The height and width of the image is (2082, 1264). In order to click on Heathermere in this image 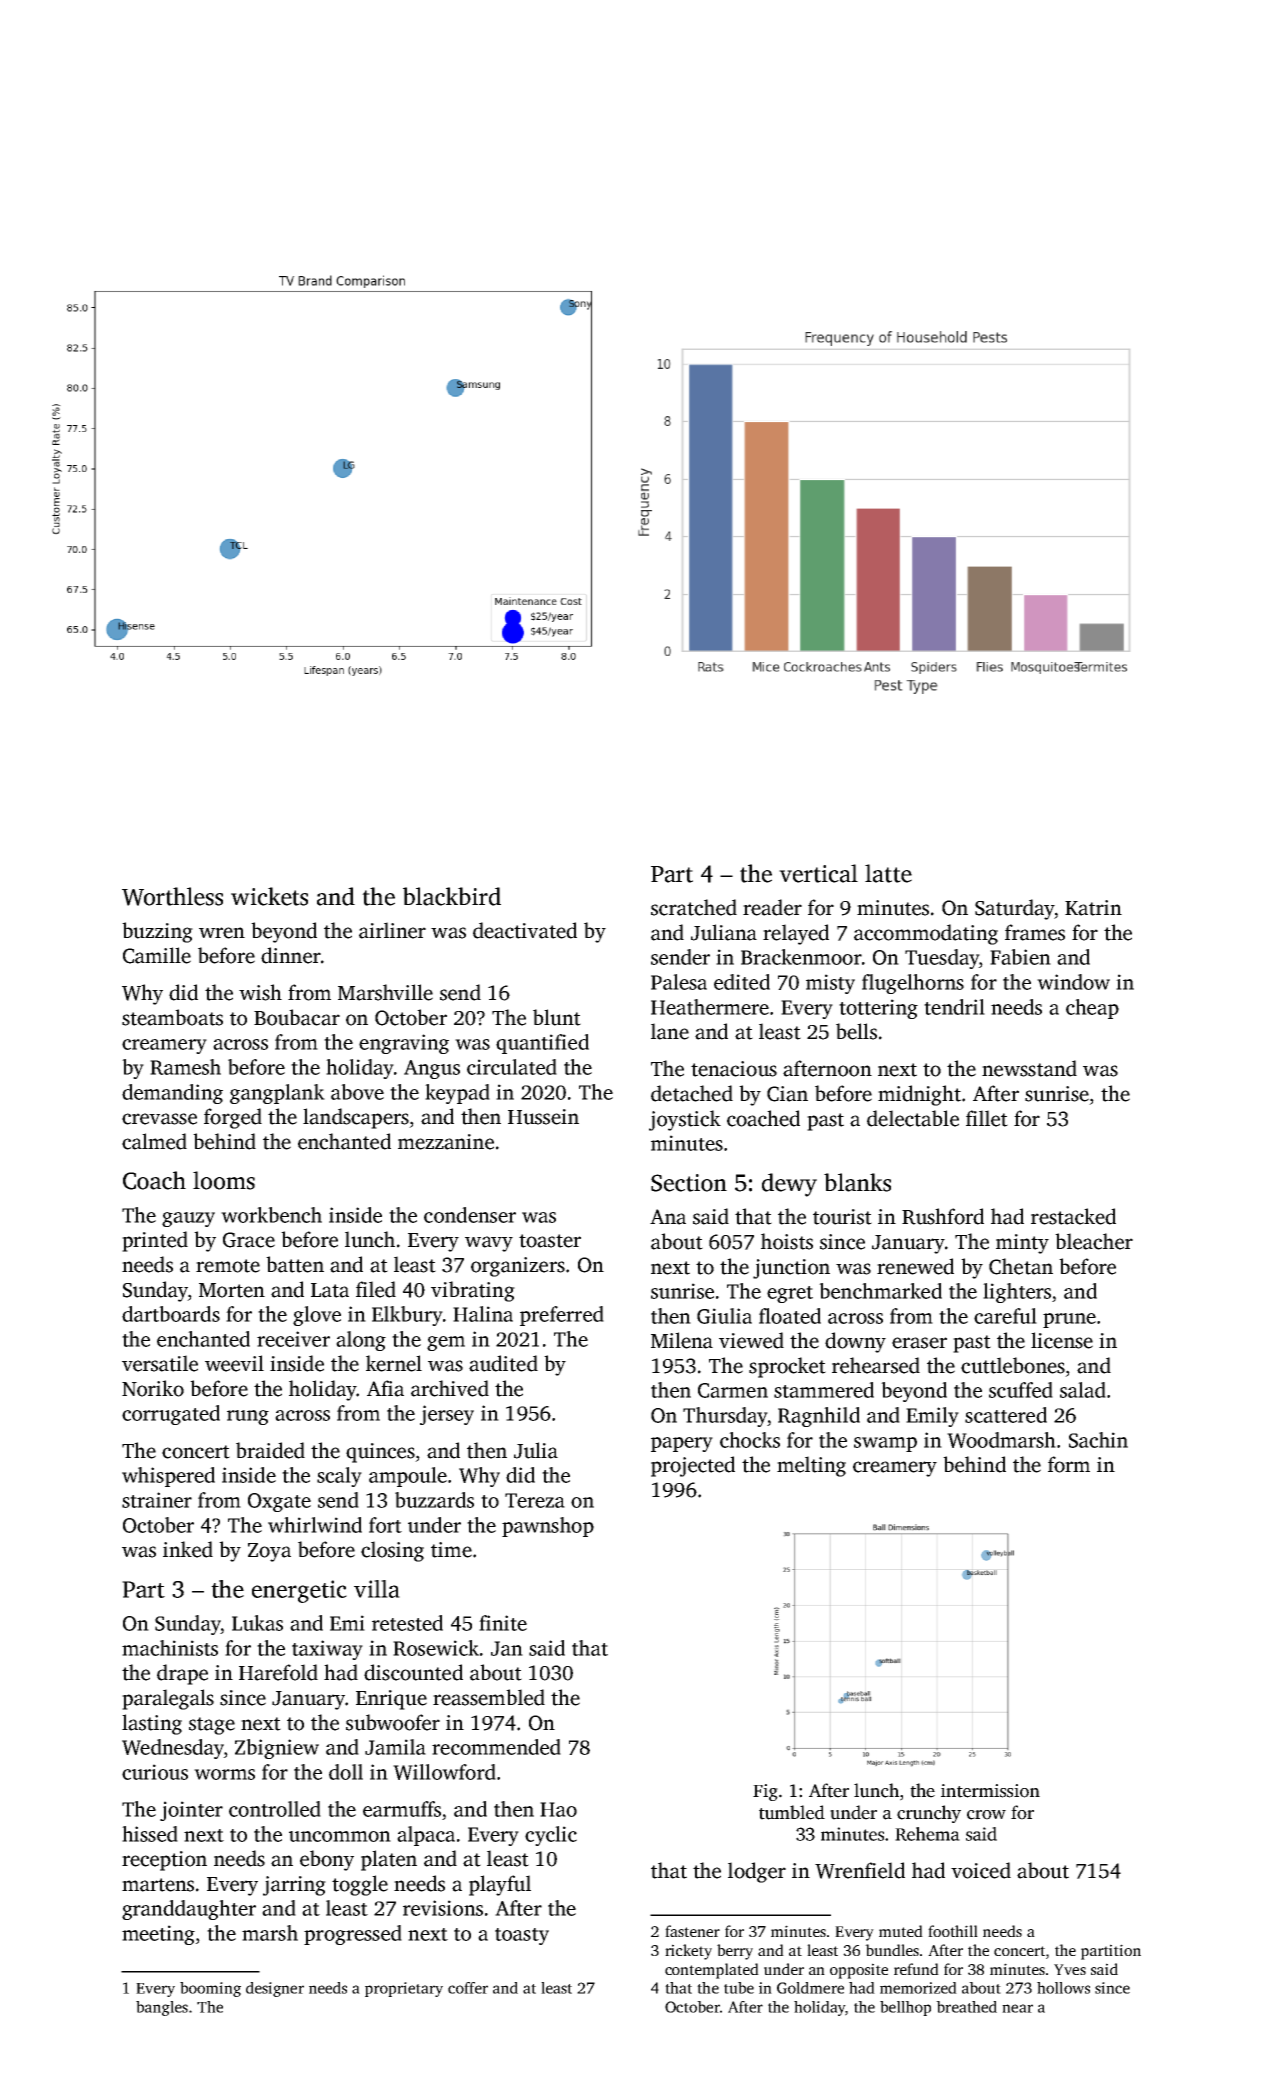, I will do `click(710, 1007)`.
